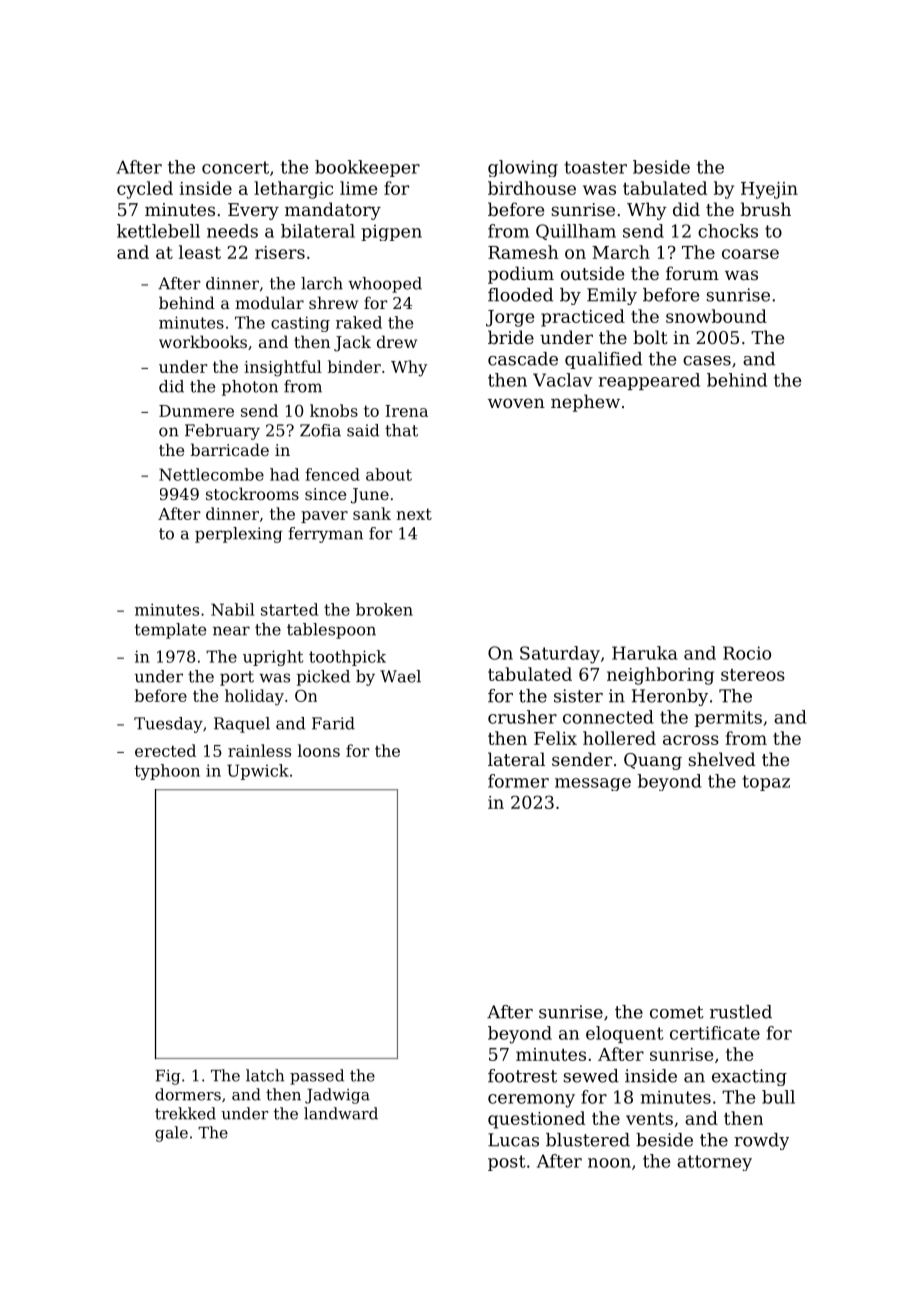 The height and width of the screenshot is (1311, 924). Describe the element at coordinates (523, 168) in the screenshot. I see `glowing` at that location.
